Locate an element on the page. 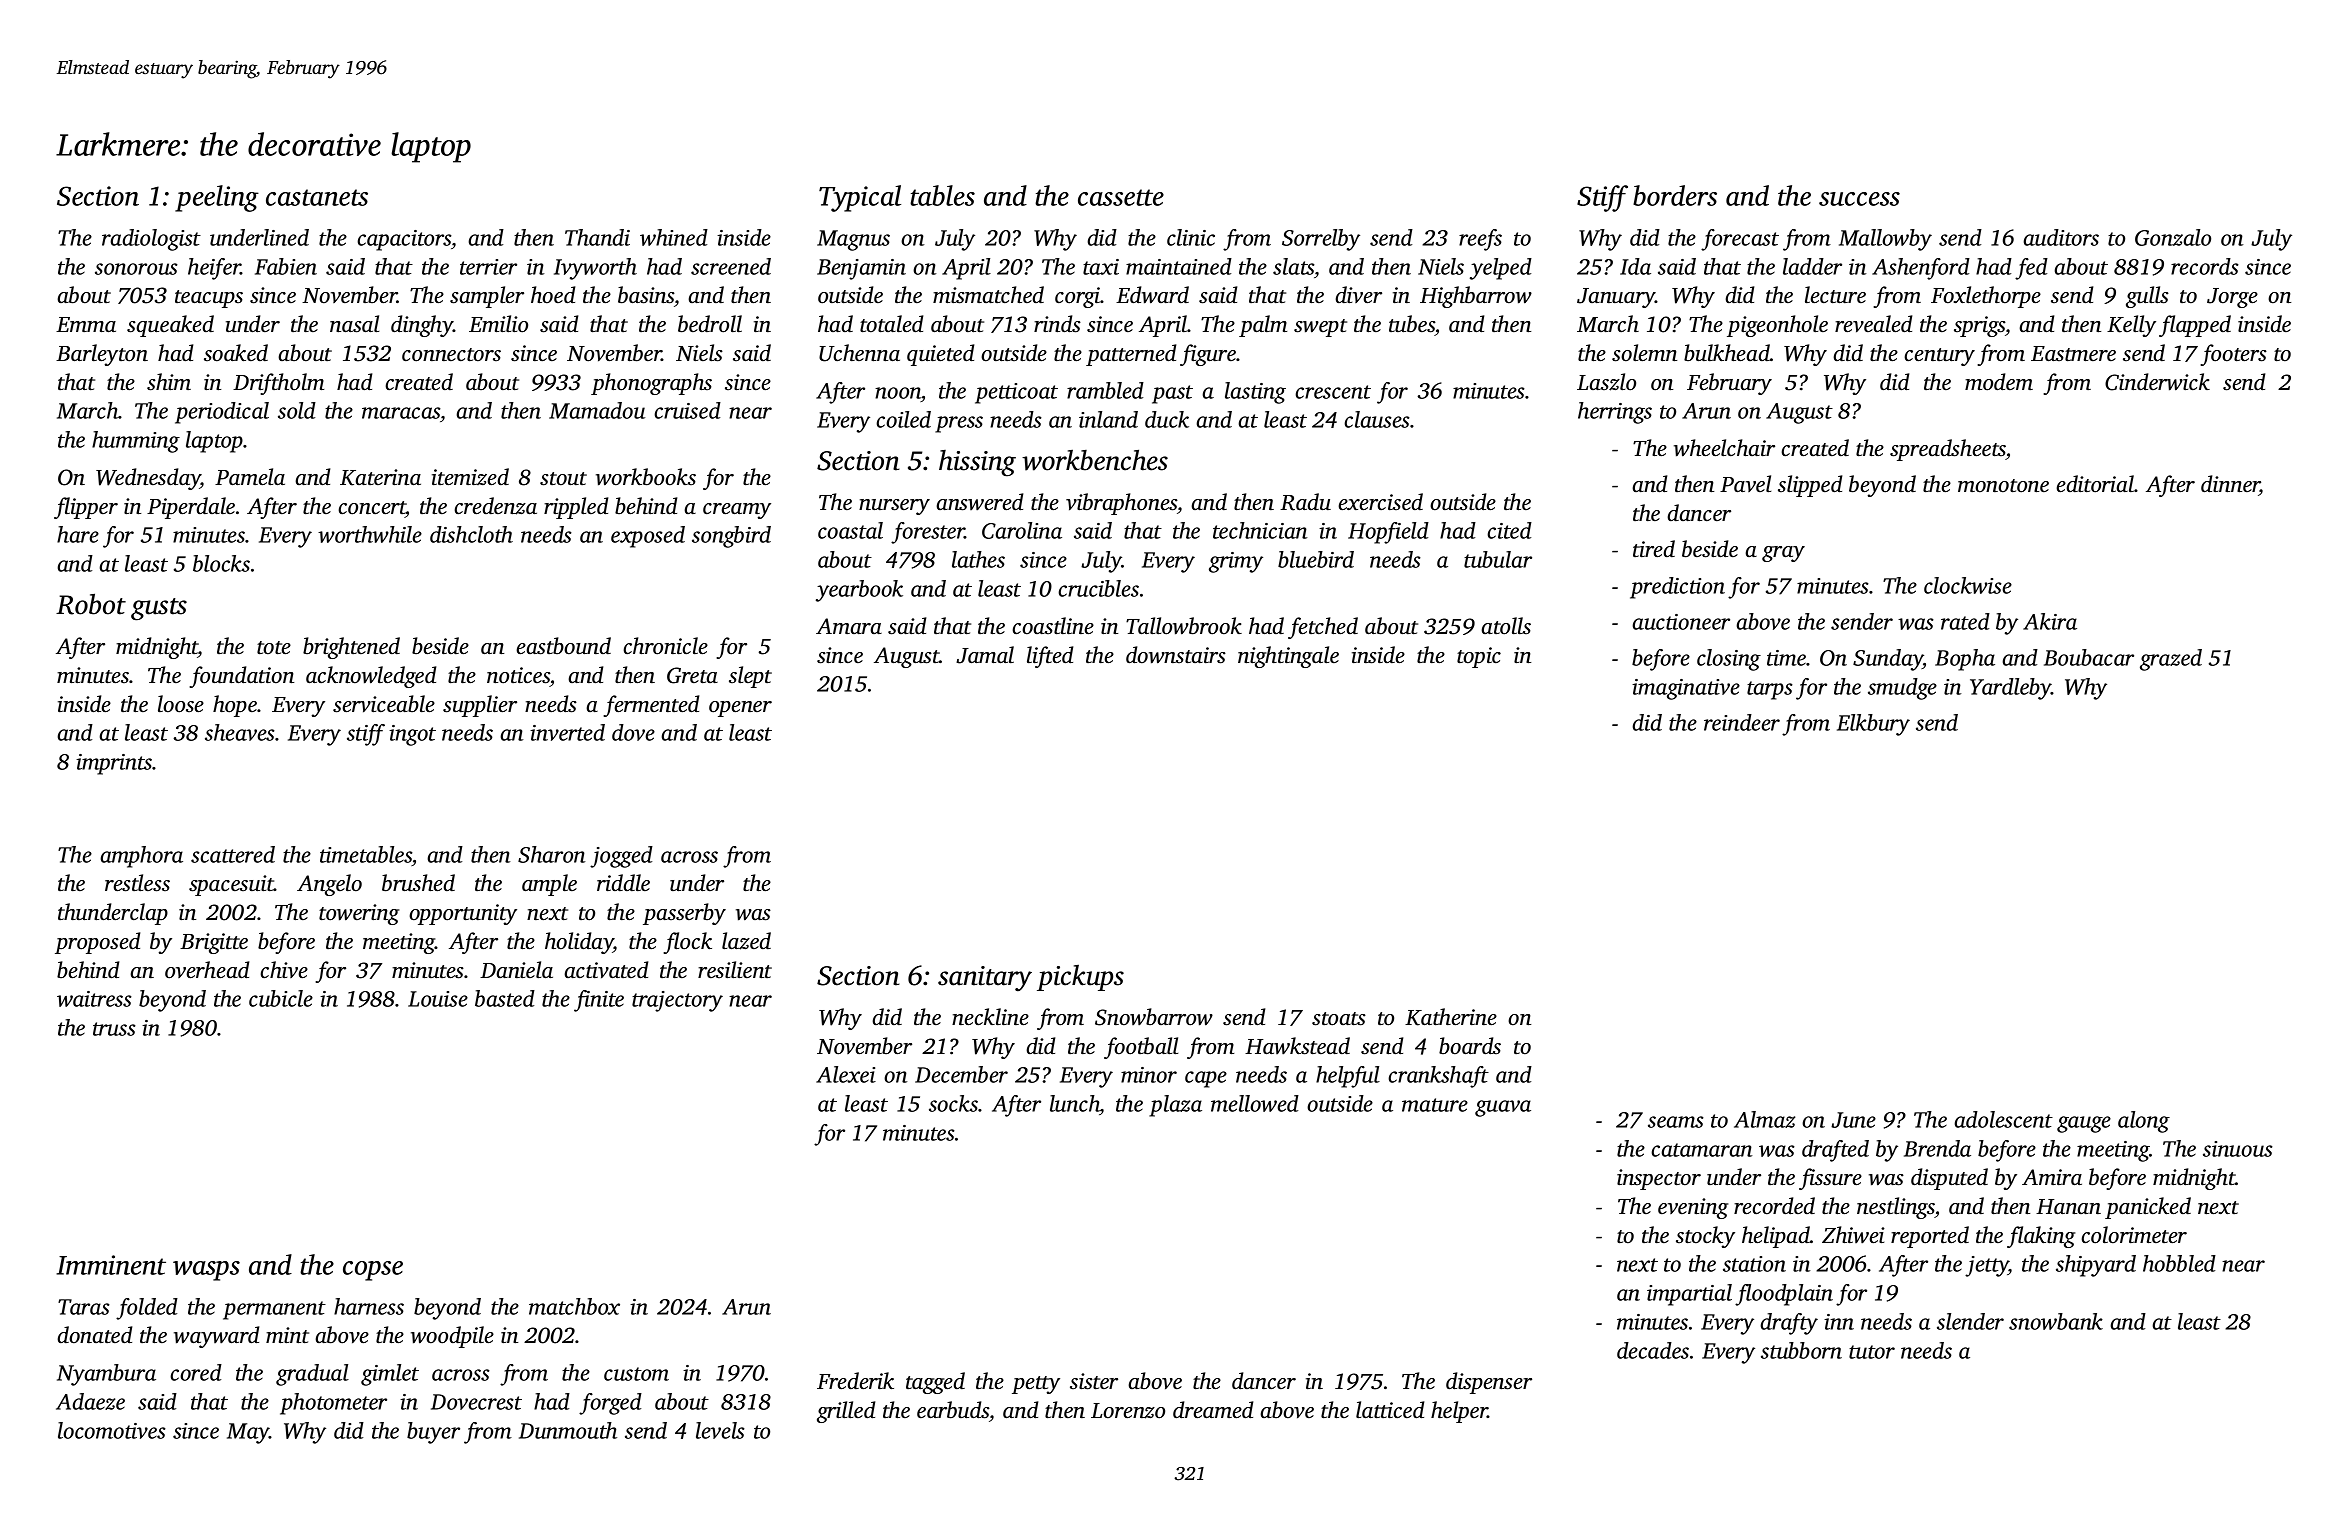 The image size is (2349, 1520). mature is located at coordinates (1435, 1105).
